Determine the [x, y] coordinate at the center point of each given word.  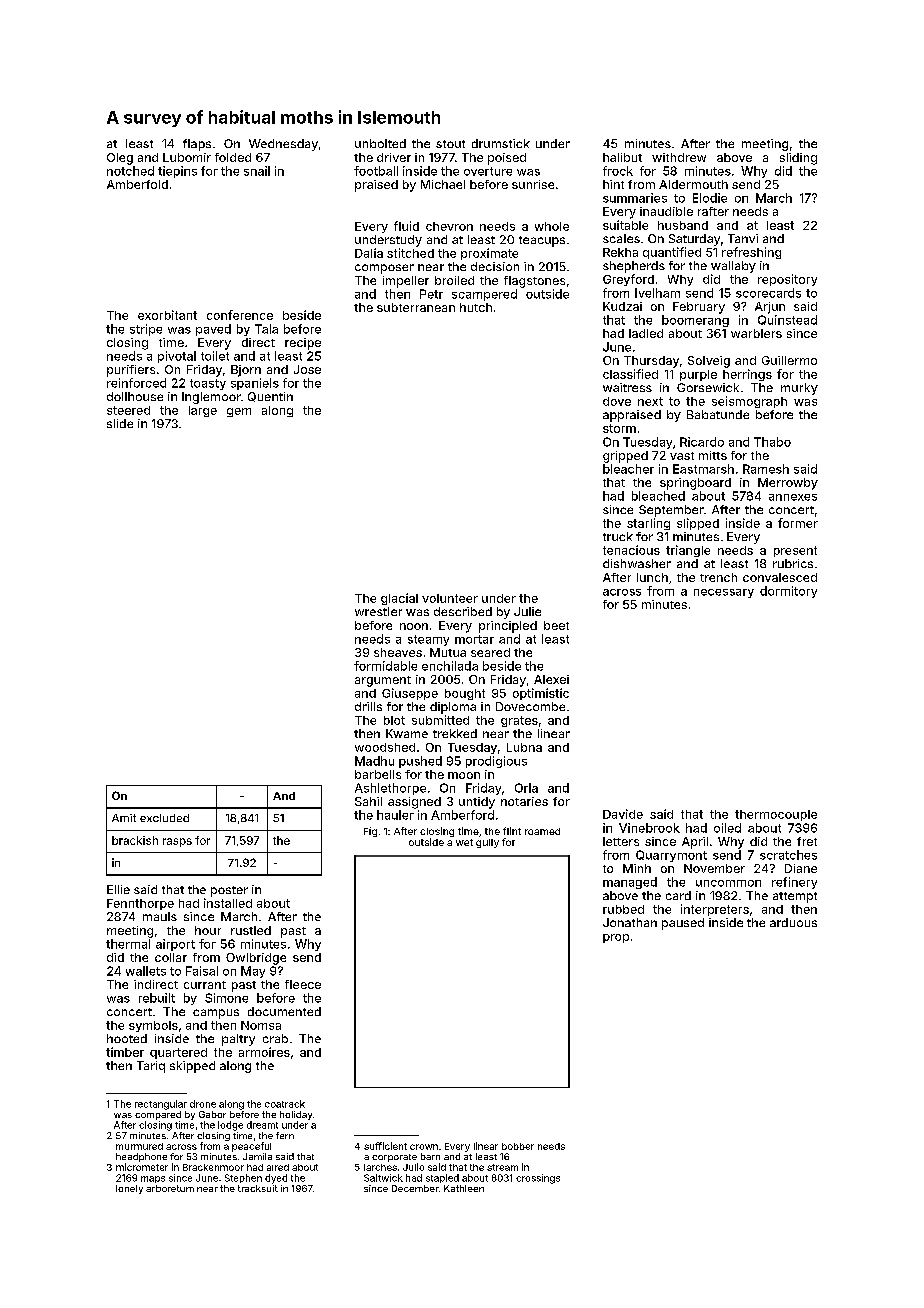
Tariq [151, 1067]
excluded [164, 818]
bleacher [628, 469]
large [203, 411]
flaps [197, 145]
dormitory [788, 592]
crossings [538, 1179]
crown [424, 1147]
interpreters [715, 910]
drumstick [501, 143]
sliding [798, 159]
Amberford [462, 815]
